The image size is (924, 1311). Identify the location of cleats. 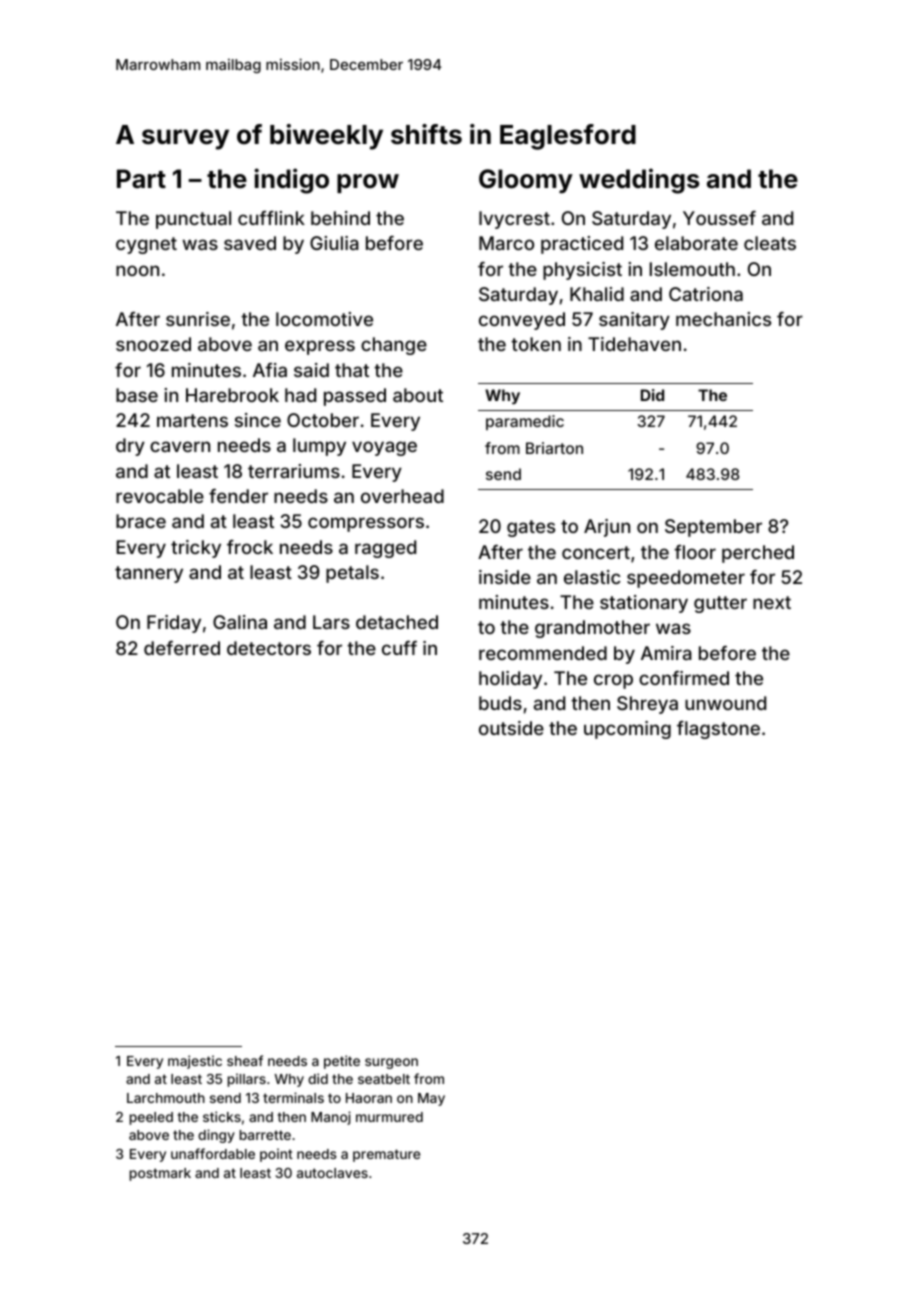
(770, 243).
